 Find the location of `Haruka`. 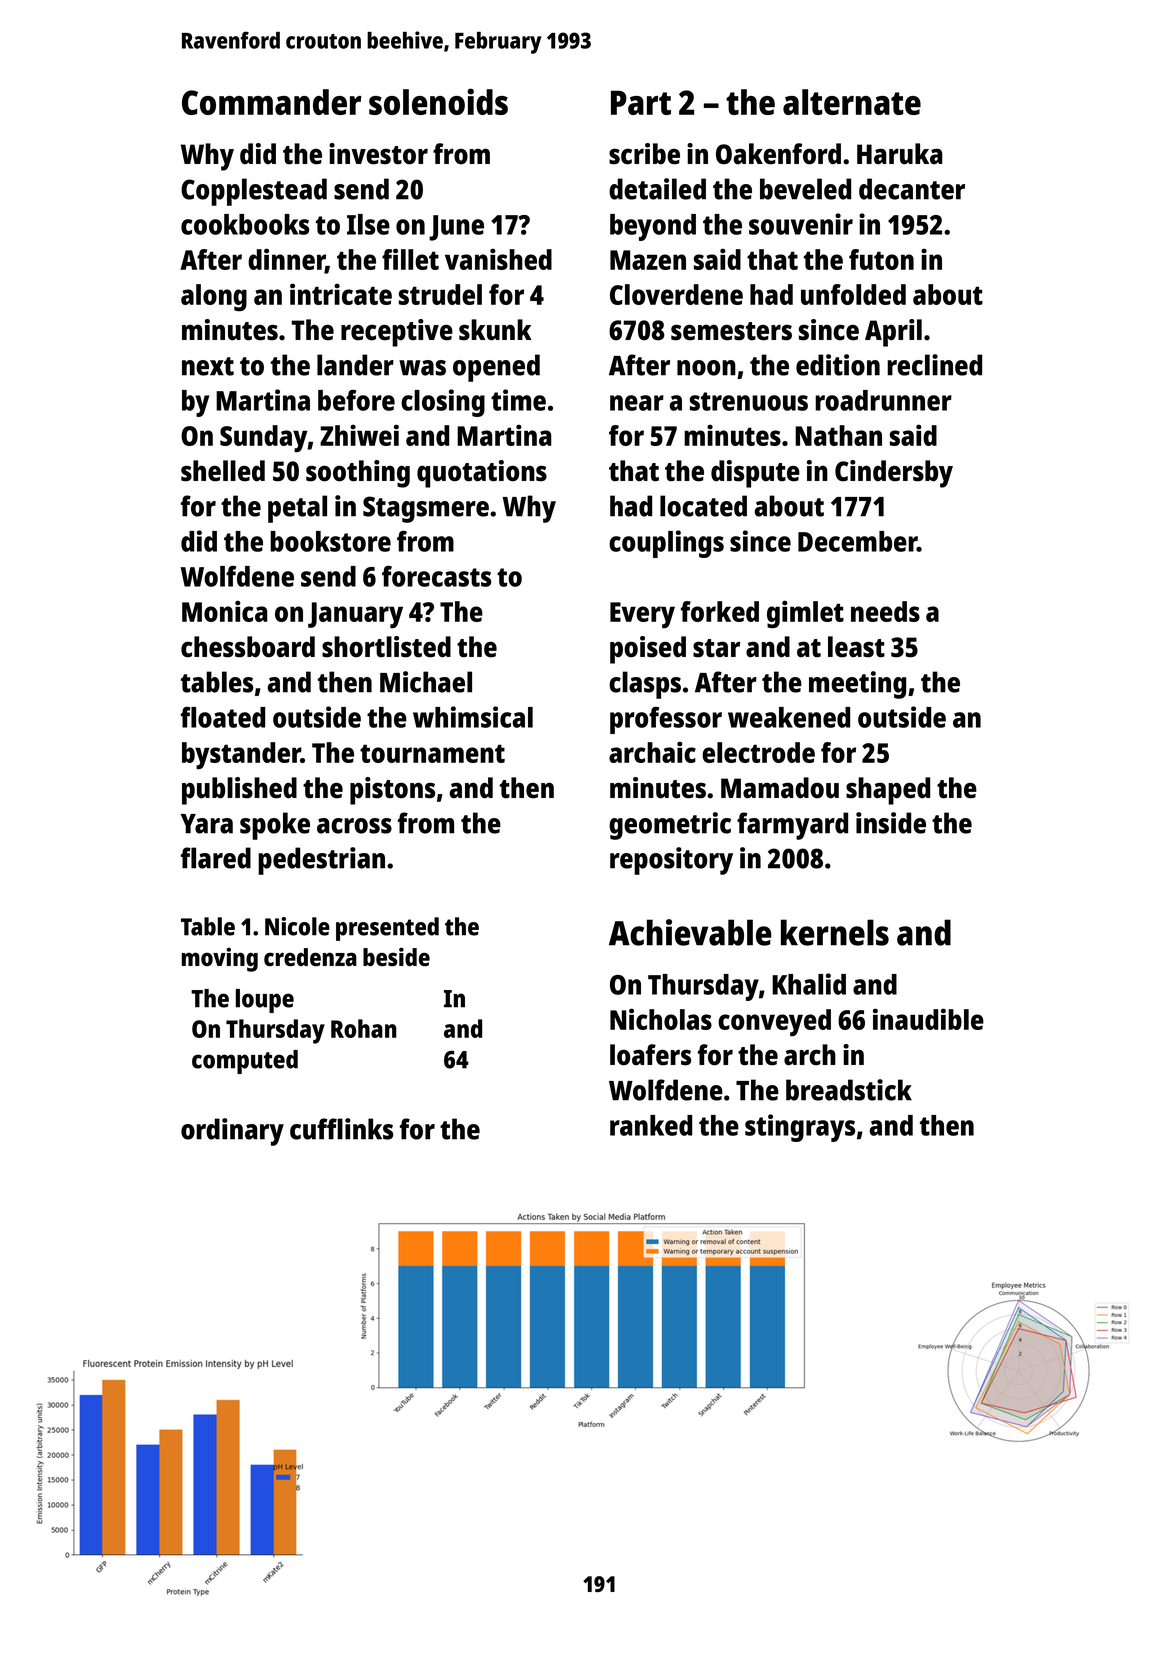

Haruka is located at coordinates (899, 154).
